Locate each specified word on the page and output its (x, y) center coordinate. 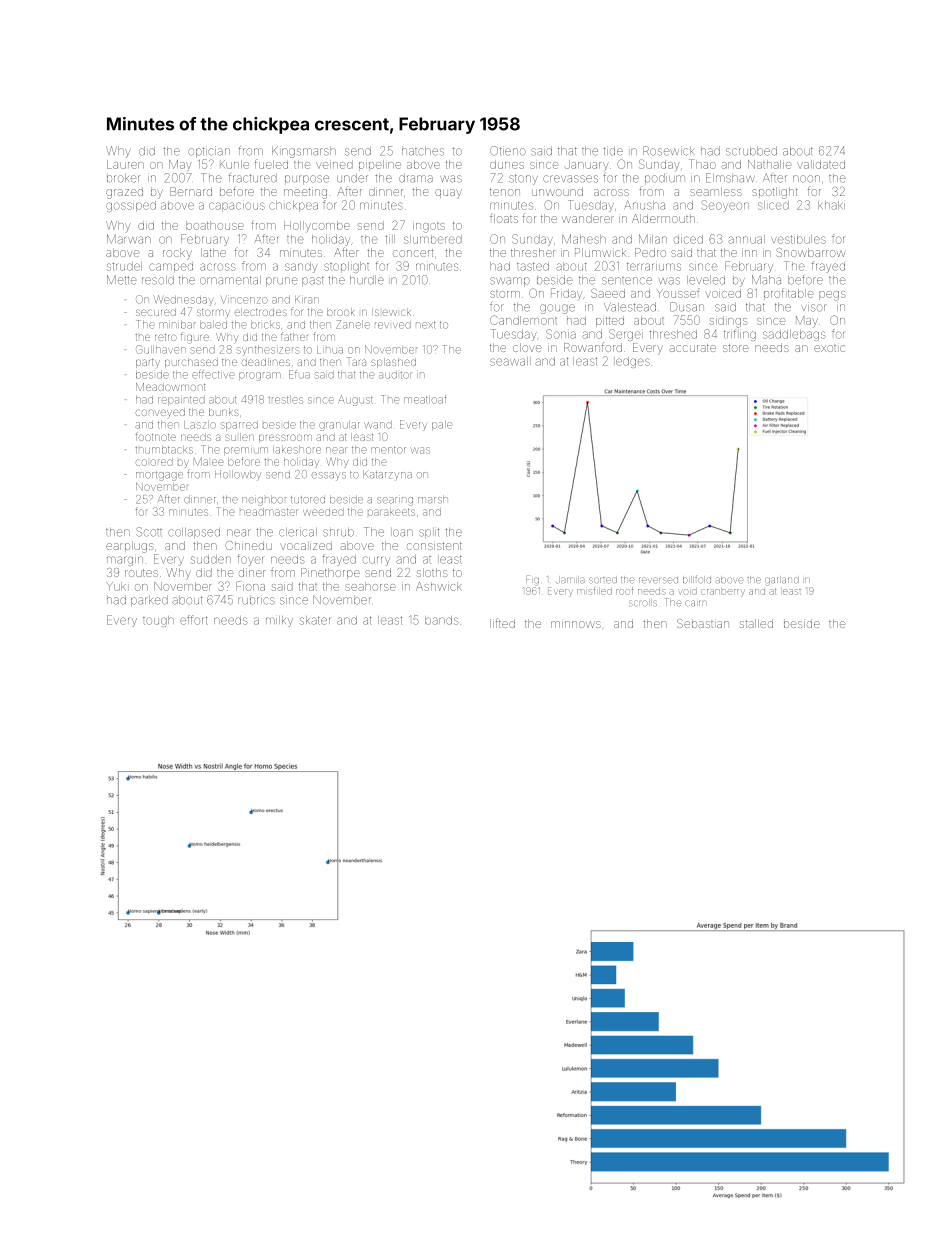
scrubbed (751, 151)
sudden (211, 559)
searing (395, 501)
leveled (706, 280)
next (426, 325)
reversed (658, 580)
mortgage (159, 476)
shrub (338, 532)
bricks (265, 325)
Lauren (125, 164)
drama (416, 178)
